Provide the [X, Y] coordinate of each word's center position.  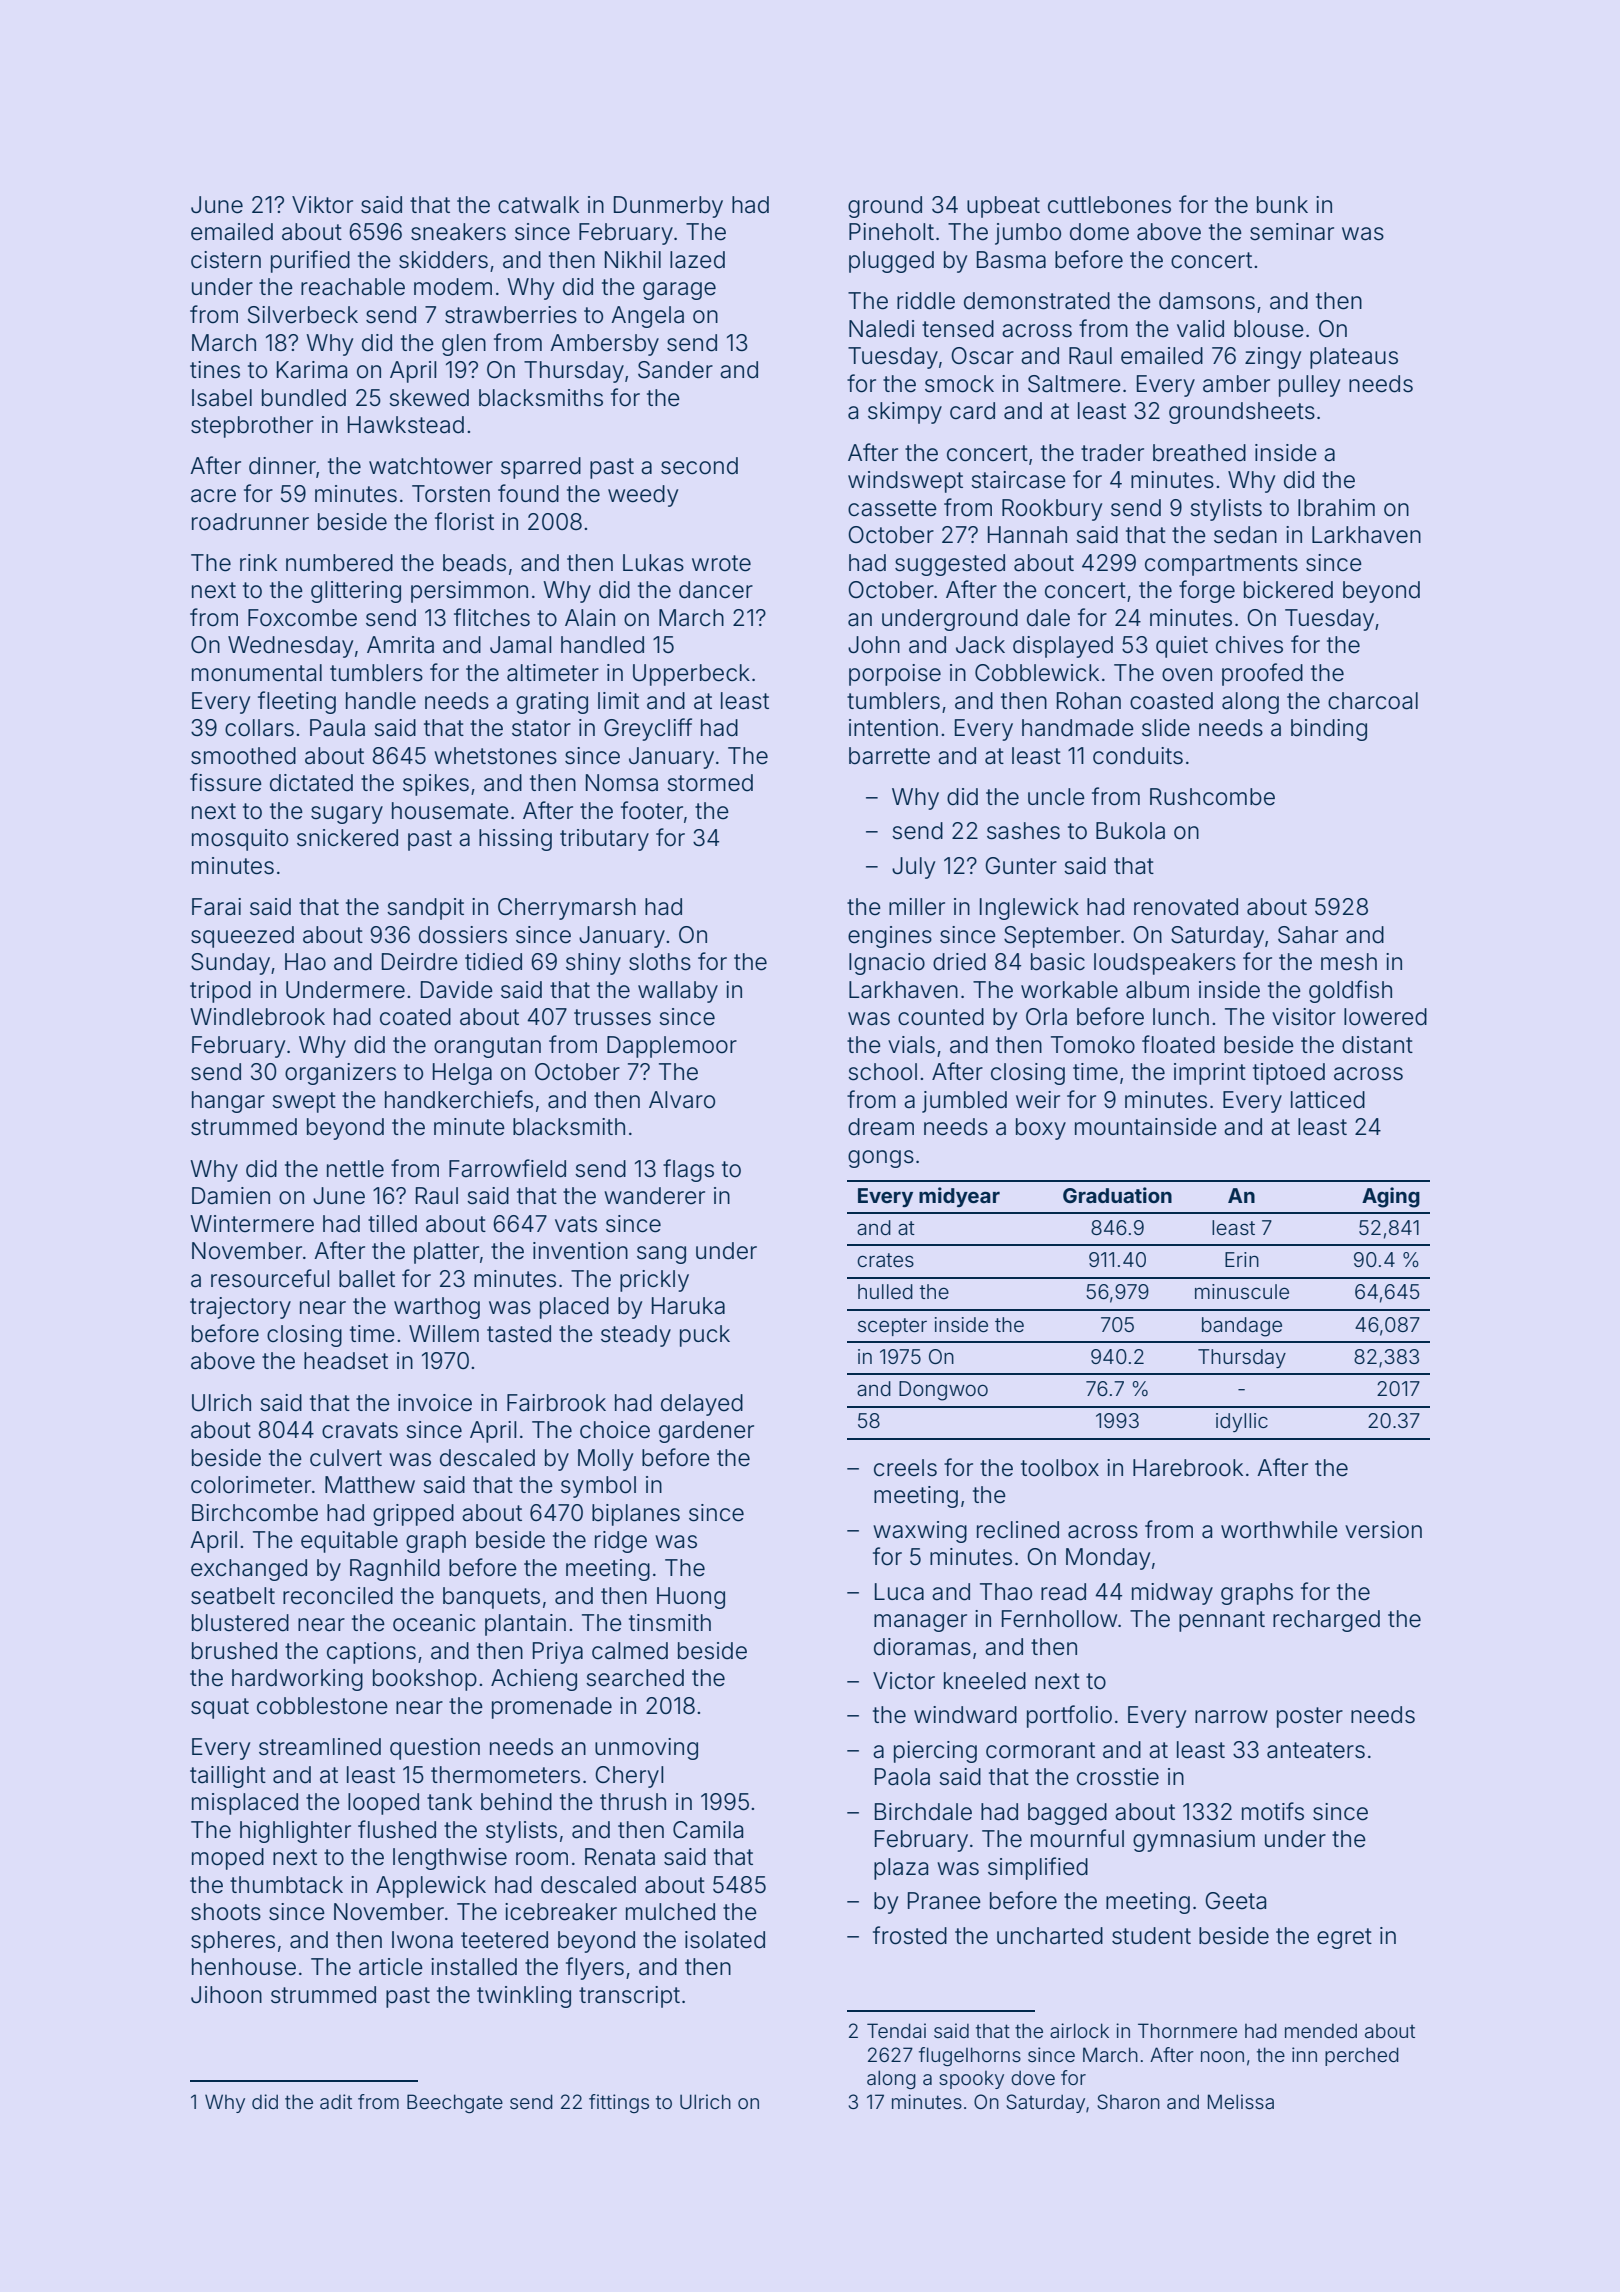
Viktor [322, 205]
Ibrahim [1336, 508]
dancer [716, 590]
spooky [971, 2080]
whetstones [495, 756]
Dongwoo [943, 1391]
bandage [1242, 1327]
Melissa [1241, 2101]
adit [336, 2101]
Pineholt [891, 232]
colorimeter [251, 1485]
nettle [355, 1169]
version [1383, 1530]
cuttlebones [1109, 205]
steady [636, 1336]
